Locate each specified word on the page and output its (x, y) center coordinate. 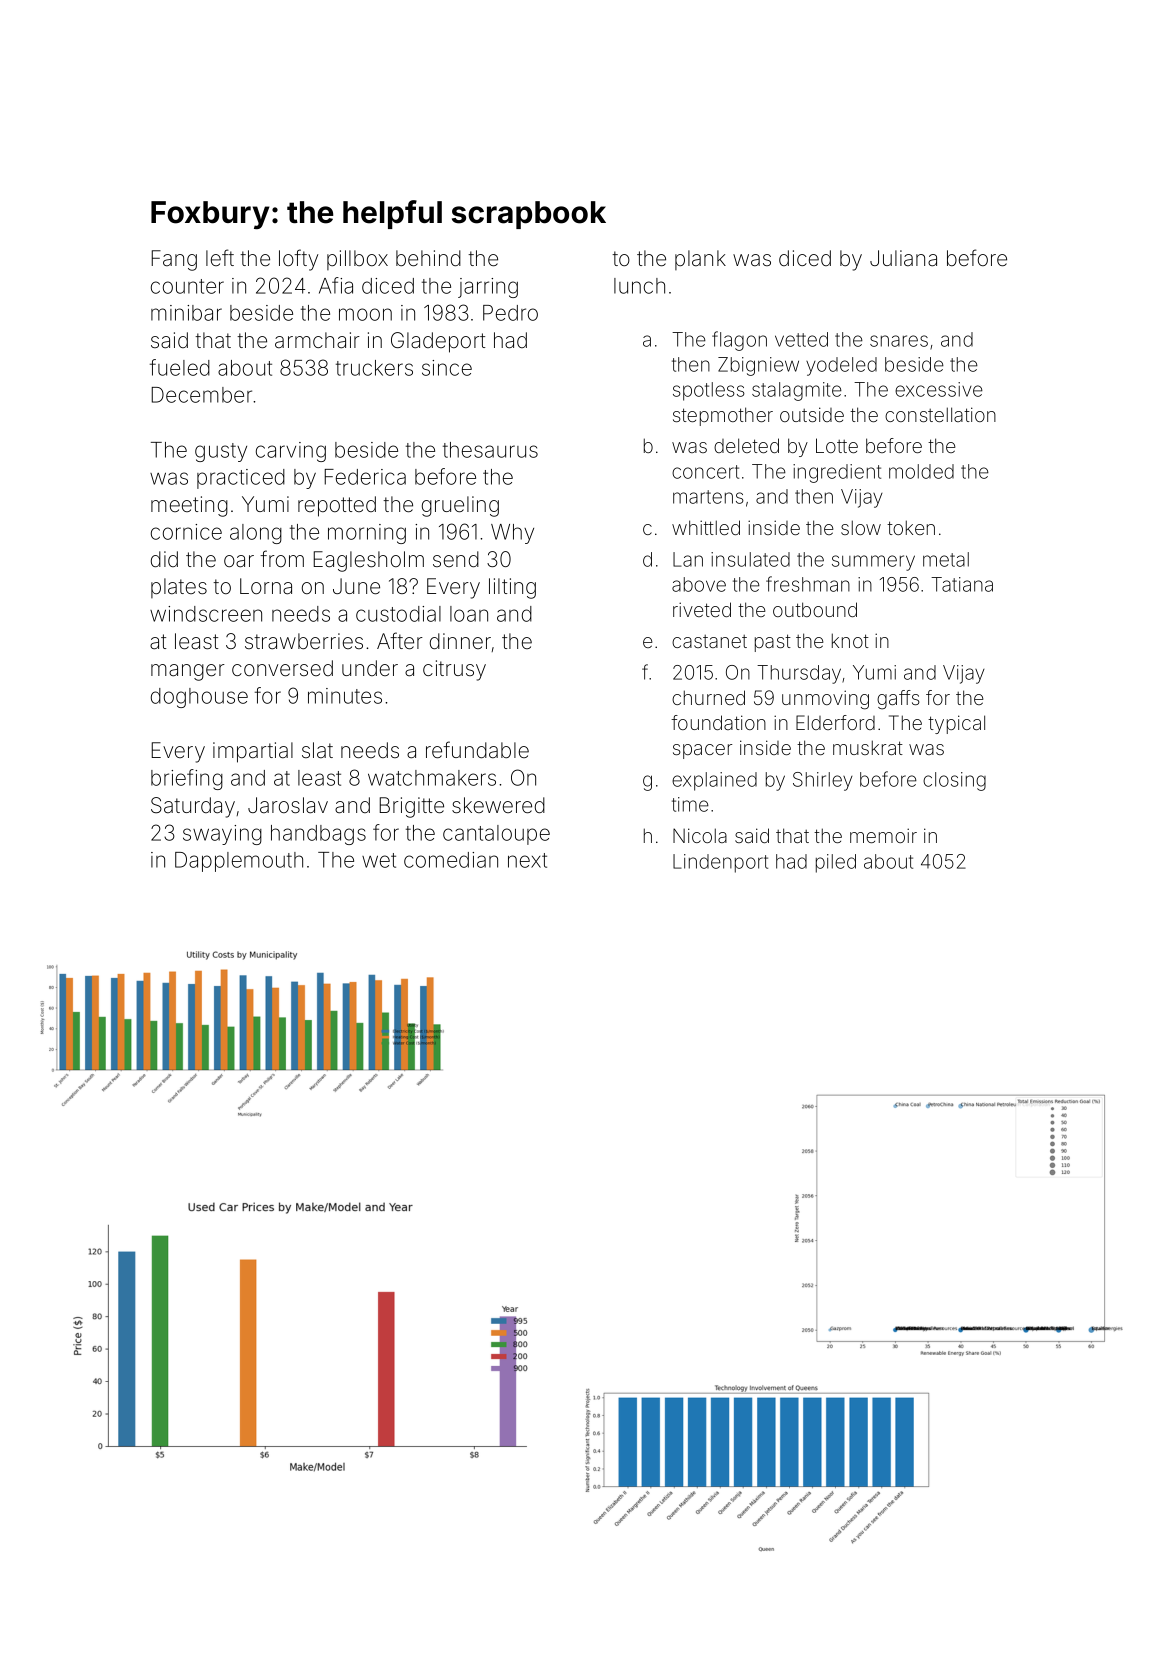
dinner (460, 641)
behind (428, 258)
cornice (186, 532)
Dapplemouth (239, 862)
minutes (345, 696)
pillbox (357, 260)
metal (946, 559)
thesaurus (490, 450)
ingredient (837, 473)
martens (708, 497)
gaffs (898, 700)
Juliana (903, 258)
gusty (221, 452)
